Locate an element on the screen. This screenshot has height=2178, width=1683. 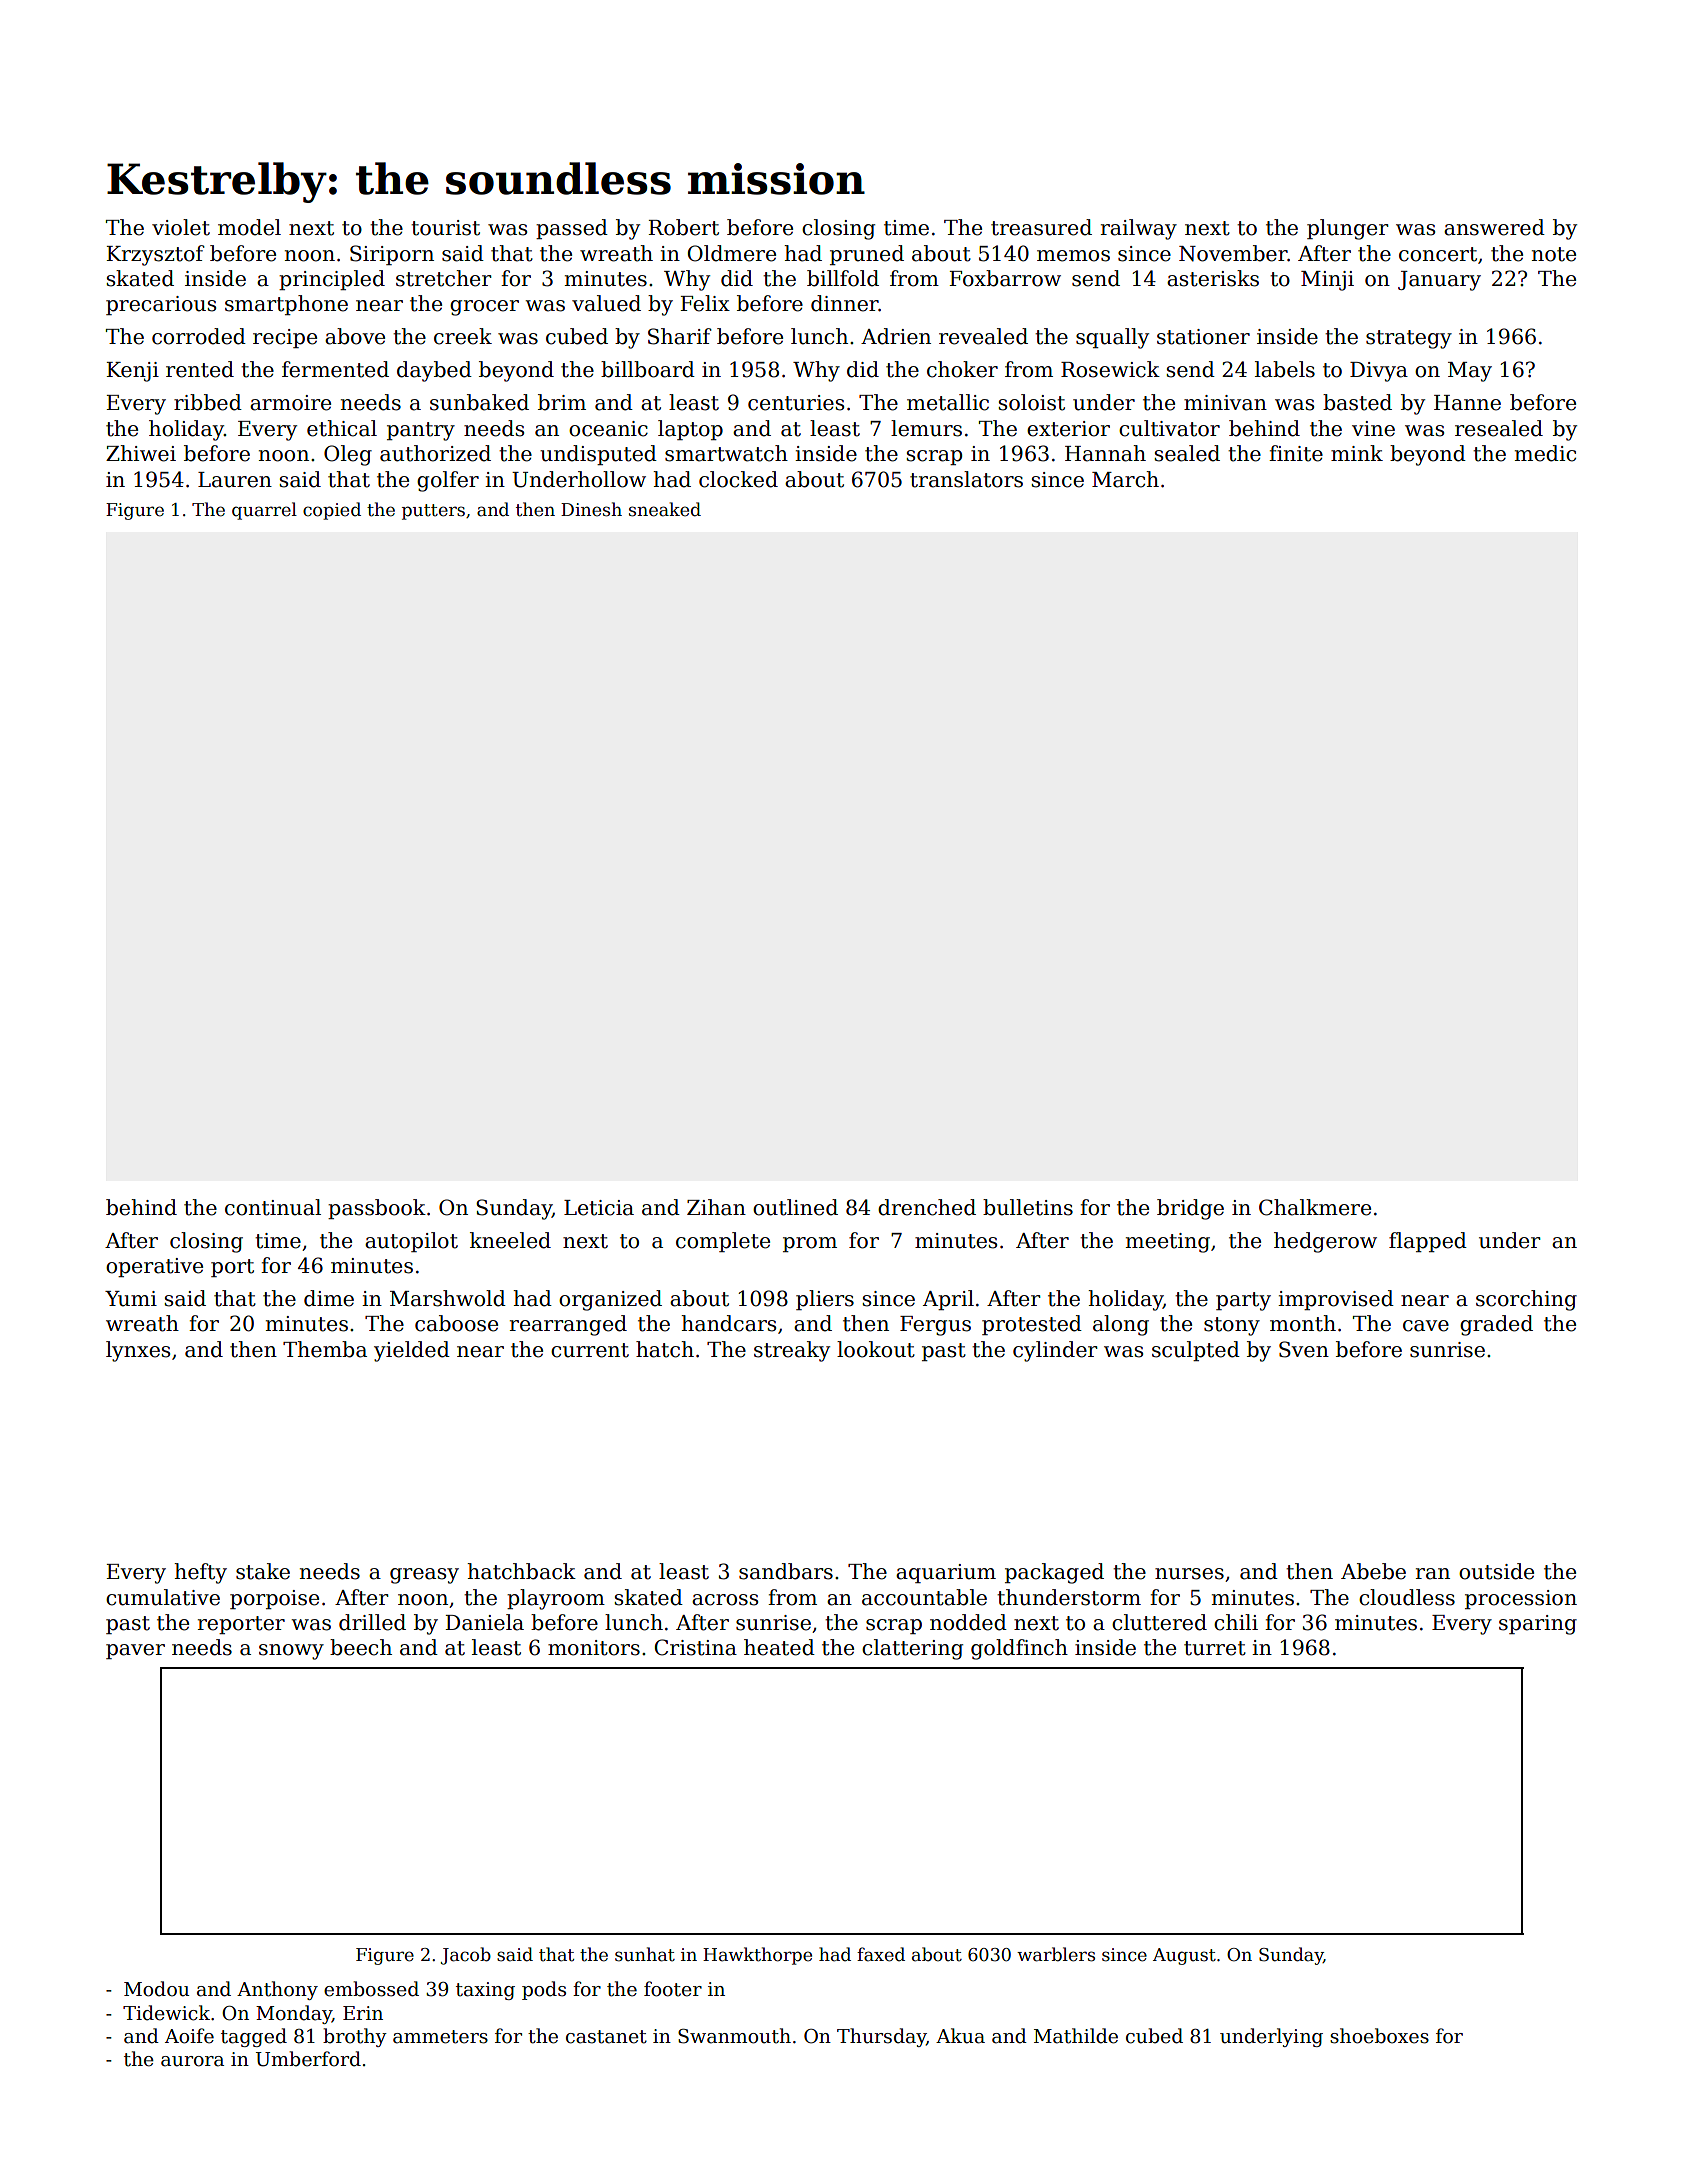
model is located at coordinates (249, 227).
